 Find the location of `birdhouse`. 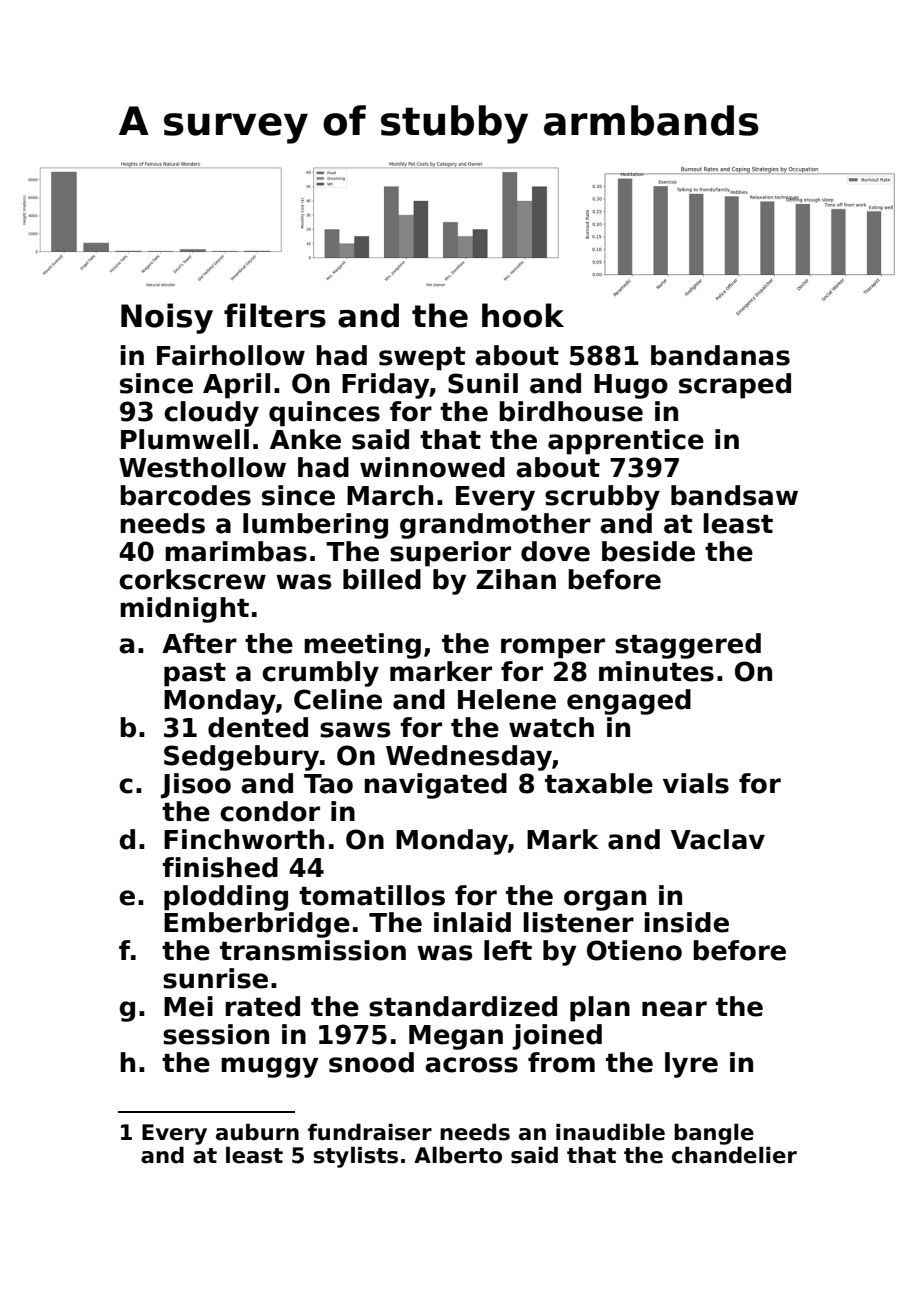

birdhouse is located at coordinates (571, 411).
